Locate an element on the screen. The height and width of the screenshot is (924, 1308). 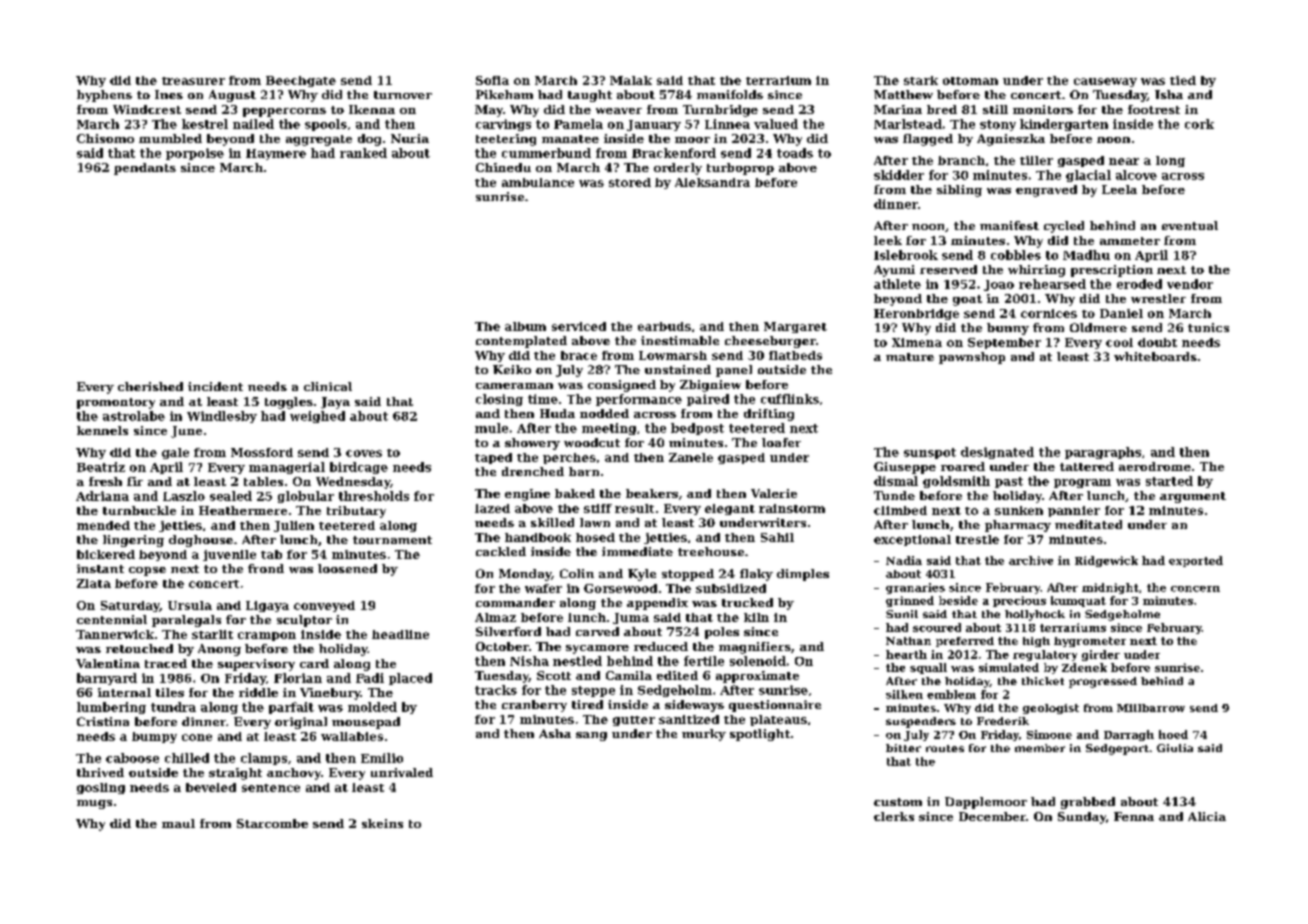
Malak is located at coordinates (631, 80).
